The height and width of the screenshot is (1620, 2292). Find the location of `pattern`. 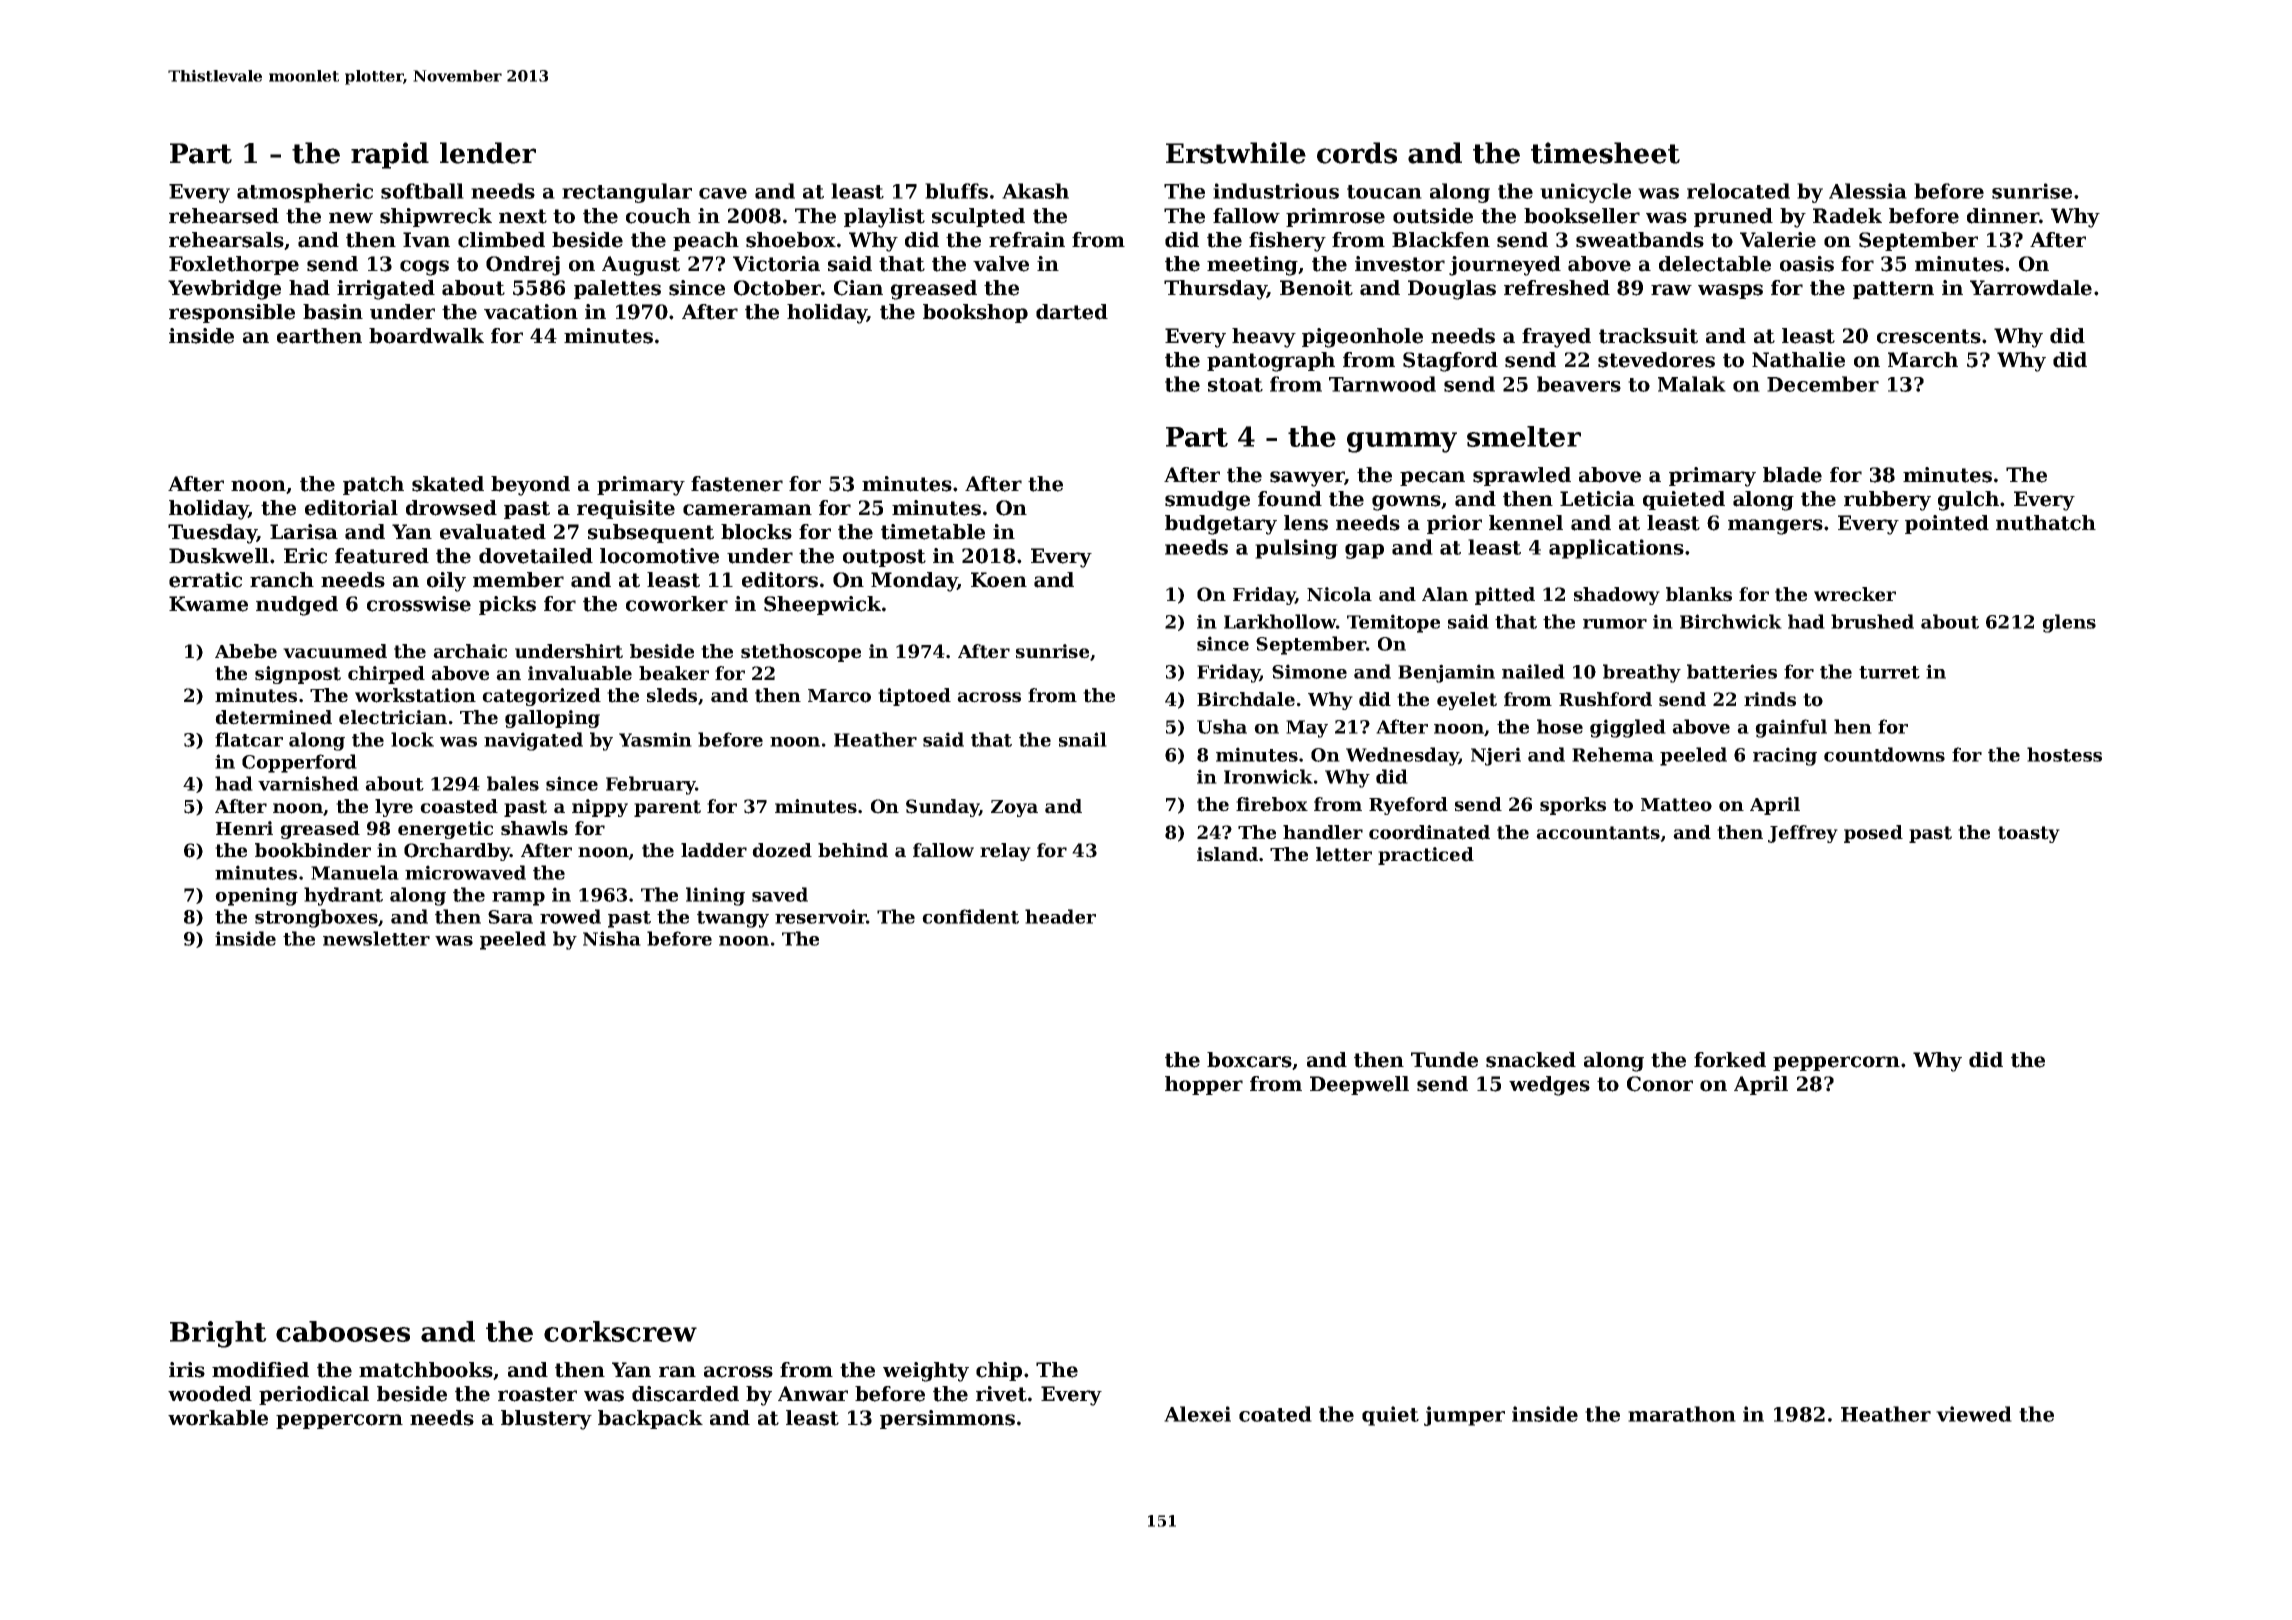

pattern is located at coordinates (1893, 290).
